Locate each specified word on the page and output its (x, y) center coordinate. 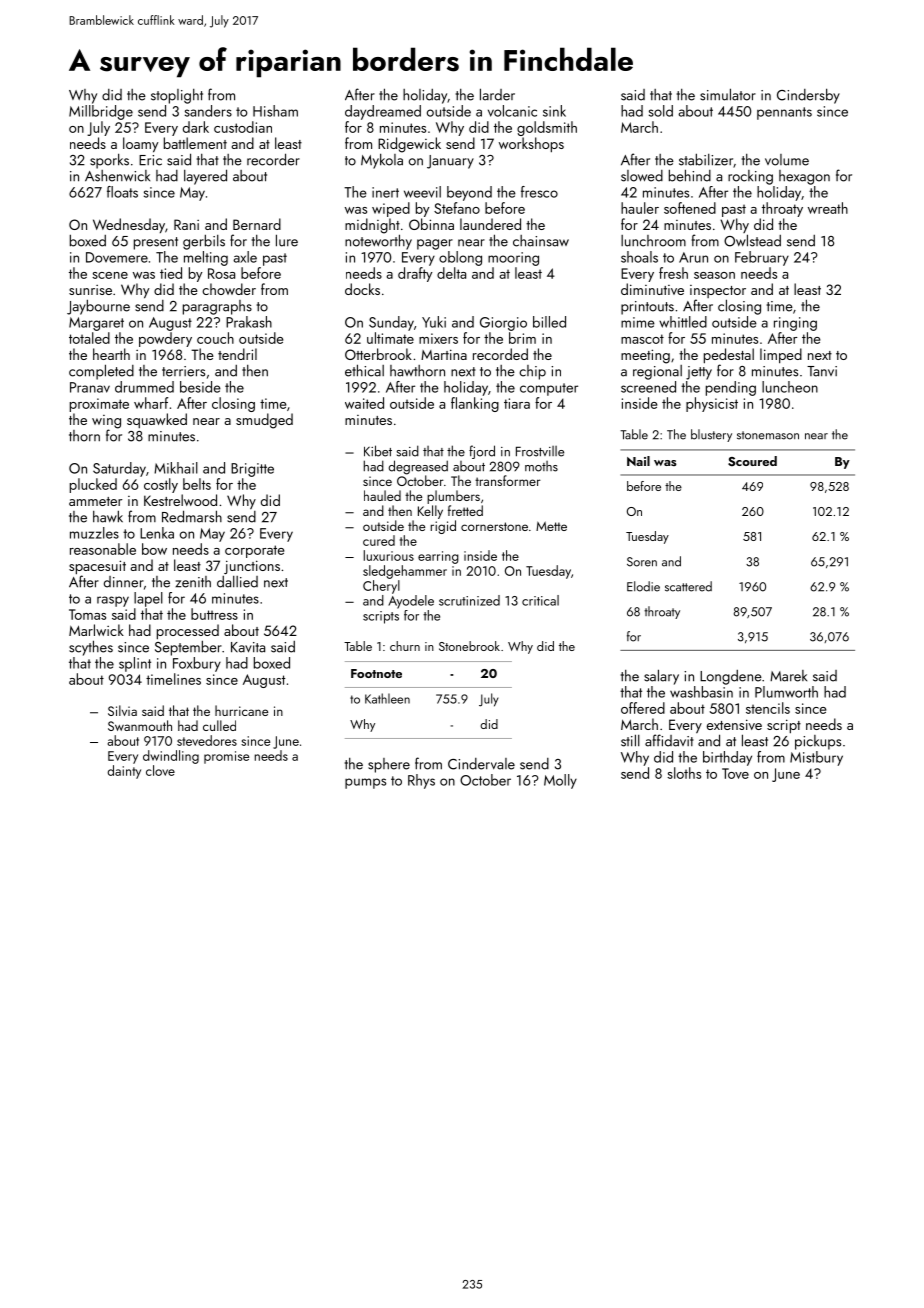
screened (648, 387)
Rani (186, 224)
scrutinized (469, 600)
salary (661, 677)
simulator (728, 94)
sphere (389, 765)
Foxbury (197, 664)
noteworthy (378, 242)
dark (196, 127)
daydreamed (383, 112)
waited (364, 403)
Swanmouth (140, 725)
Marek (788, 676)
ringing (795, 324)
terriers (183, 371)
